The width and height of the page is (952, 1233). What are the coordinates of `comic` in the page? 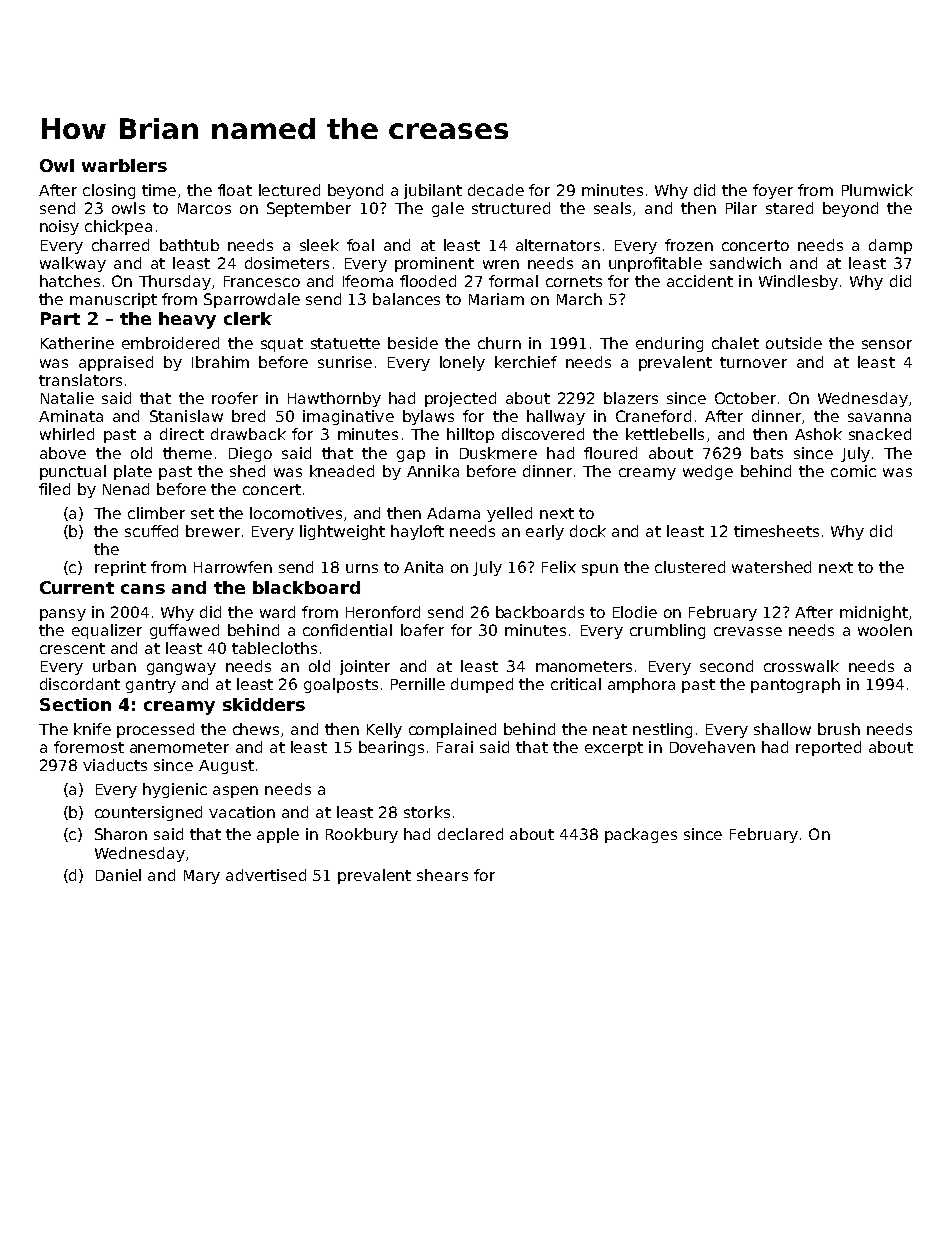 It's located at (853, 471).
